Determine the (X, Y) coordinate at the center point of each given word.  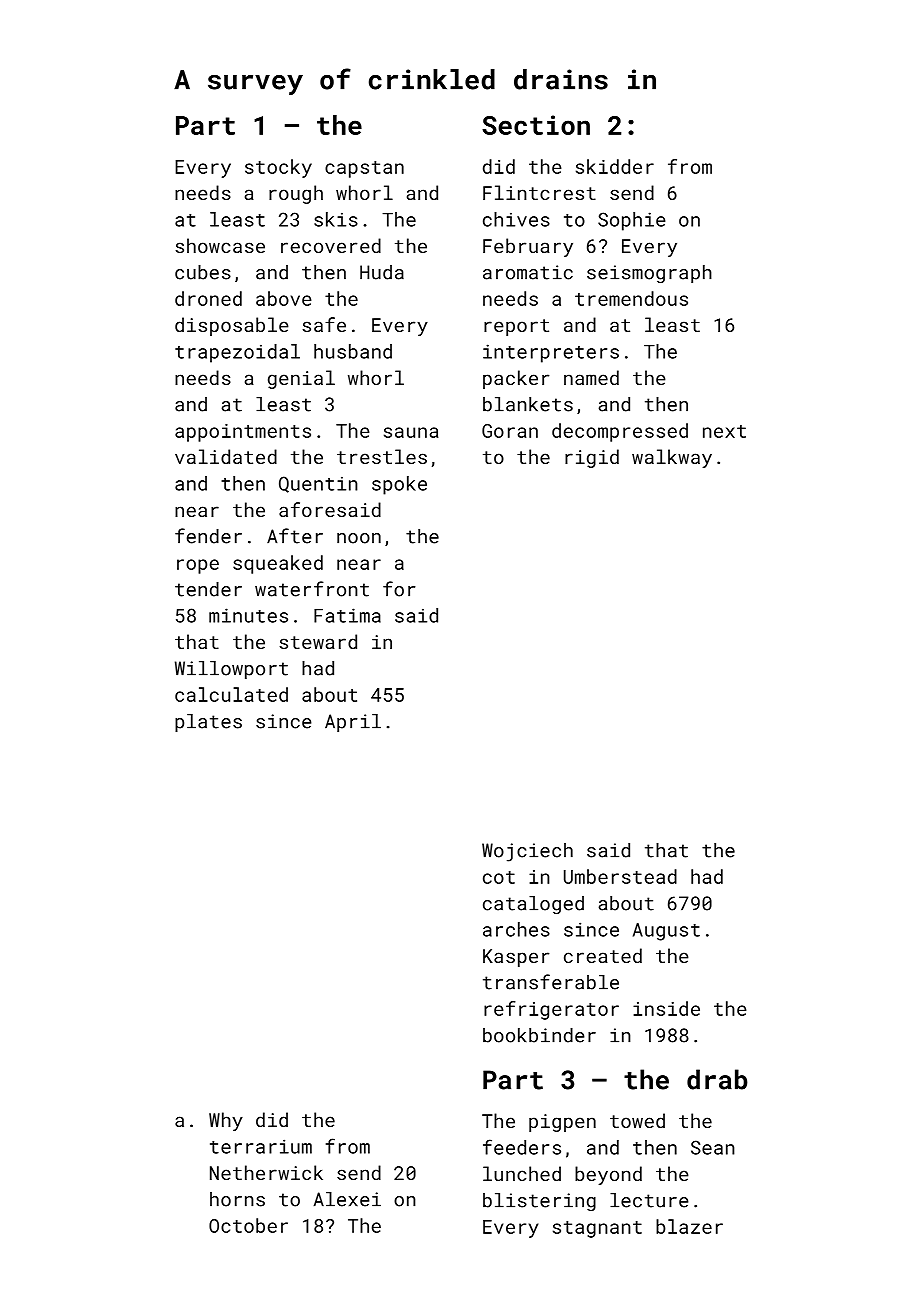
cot (499, 877)
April (353, 723)
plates (208, 723)
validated (226, 456)
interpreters (551, 353)
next (724, 431)
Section (536, 125)
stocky (278, 168)
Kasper (516, 958)
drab (717, 1079)
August (666, 932)
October (248, 1225)
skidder (615, 166)
